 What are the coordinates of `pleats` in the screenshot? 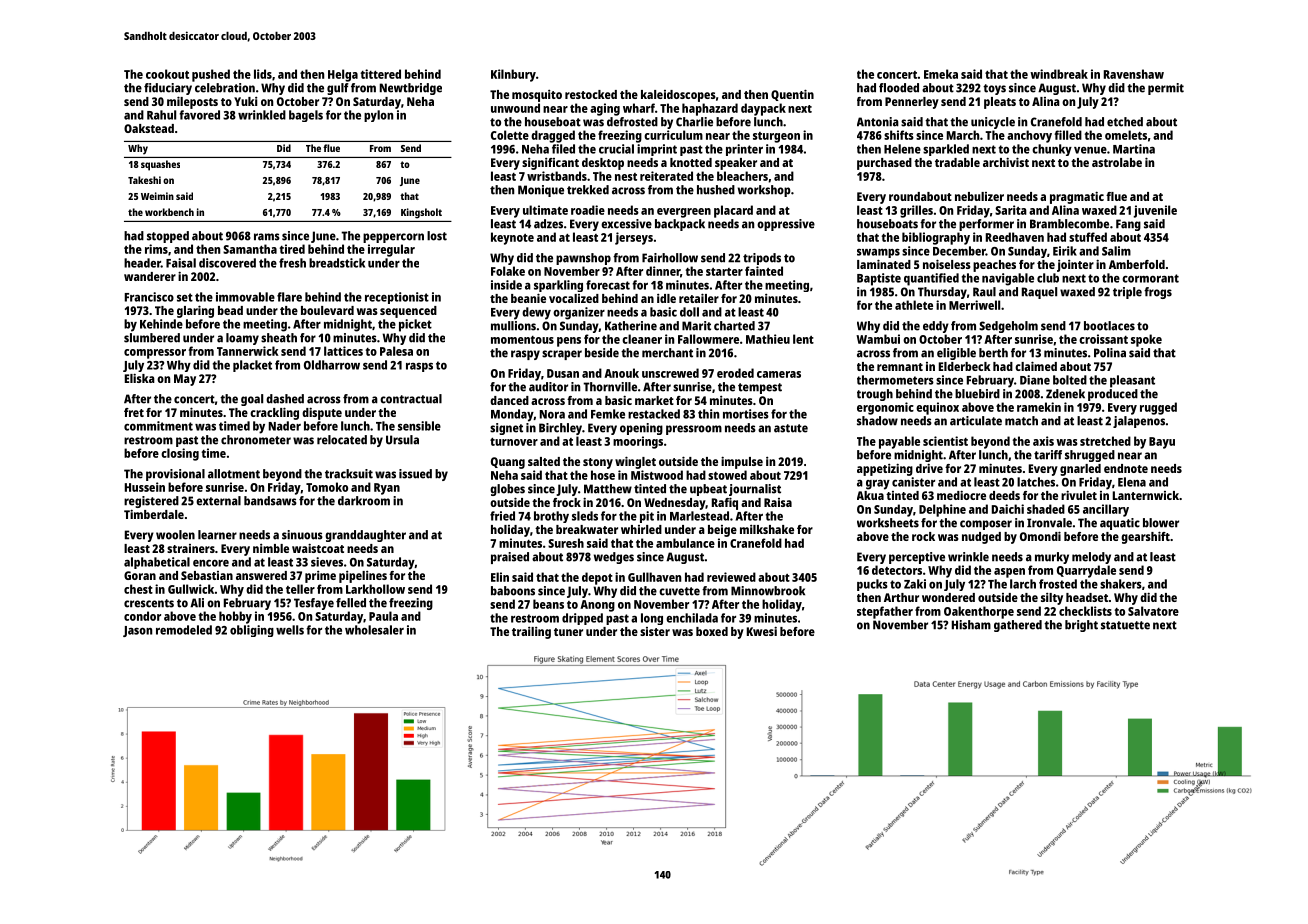 It's located at (1000, 103).
